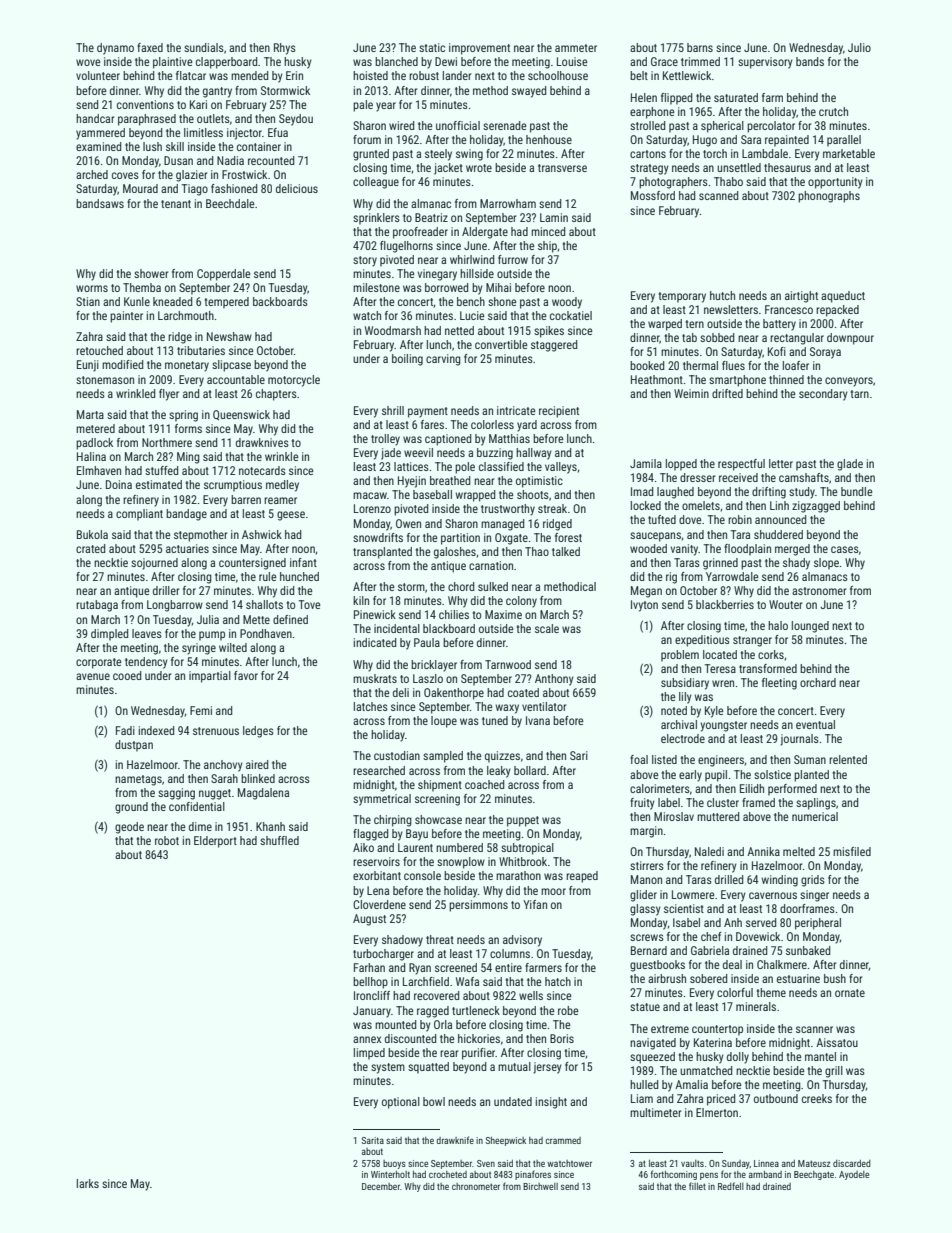  Describe the element at coordinates (285, 49) in the screenshot. I see `Rhys` at that location.
